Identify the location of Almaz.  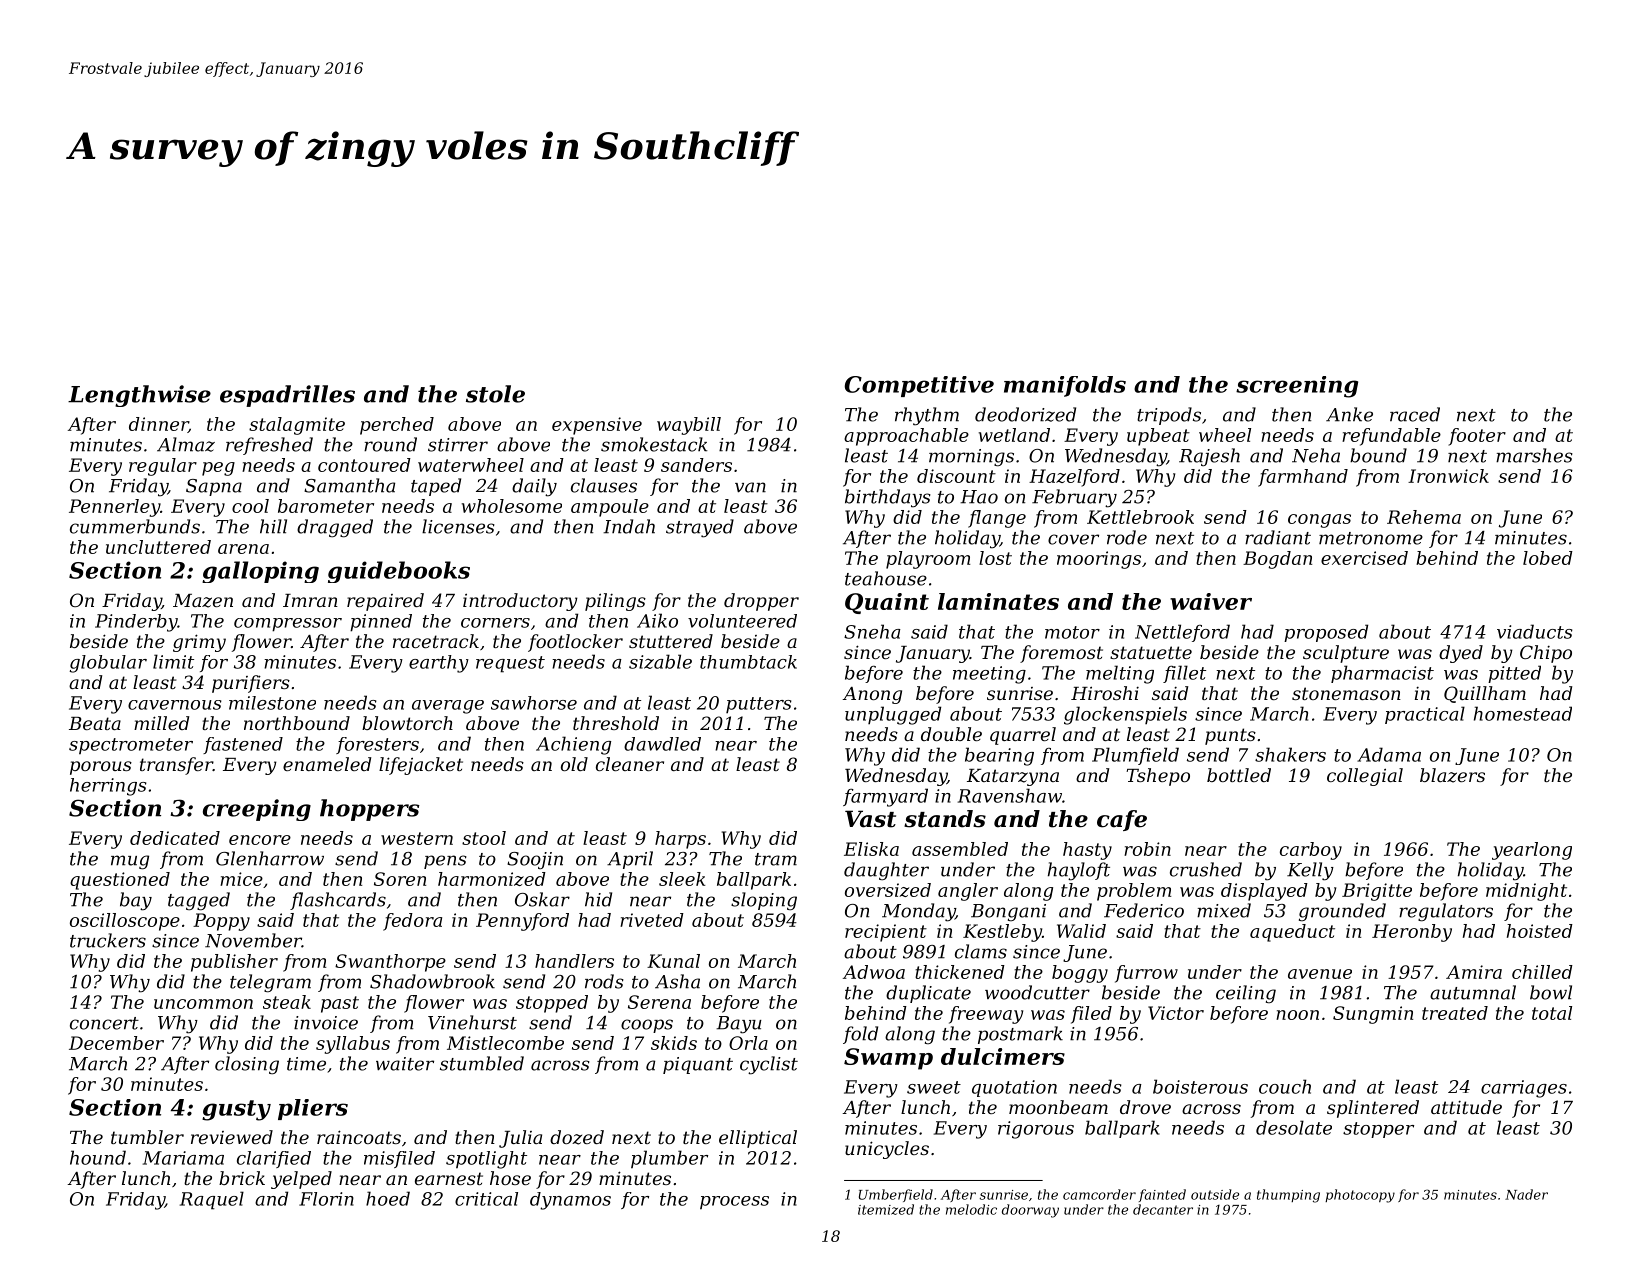
(186, 444).
